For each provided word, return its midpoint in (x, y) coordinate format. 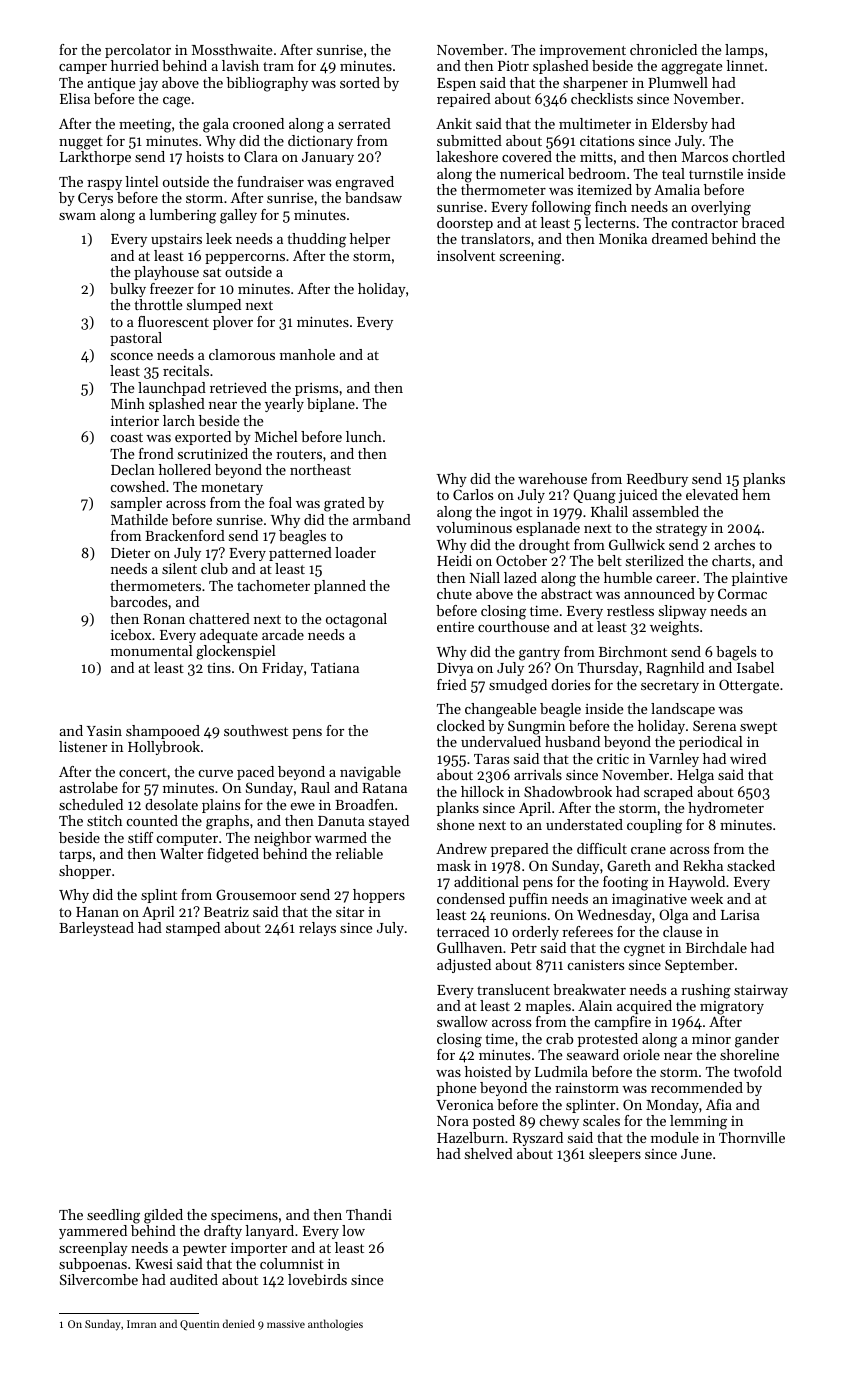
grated (344, 504)
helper (370, 240)
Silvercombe (99, 1279)
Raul (315, 787)
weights (674, 628)
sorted (360, 82)
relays (317, 929)
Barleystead (96, 929)
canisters (596, 965)
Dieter (130, 552)
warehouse (552, 478)
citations (607, 140)
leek (219, 238)
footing (625, 883)
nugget (81, 143)
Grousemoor (256, 894)
